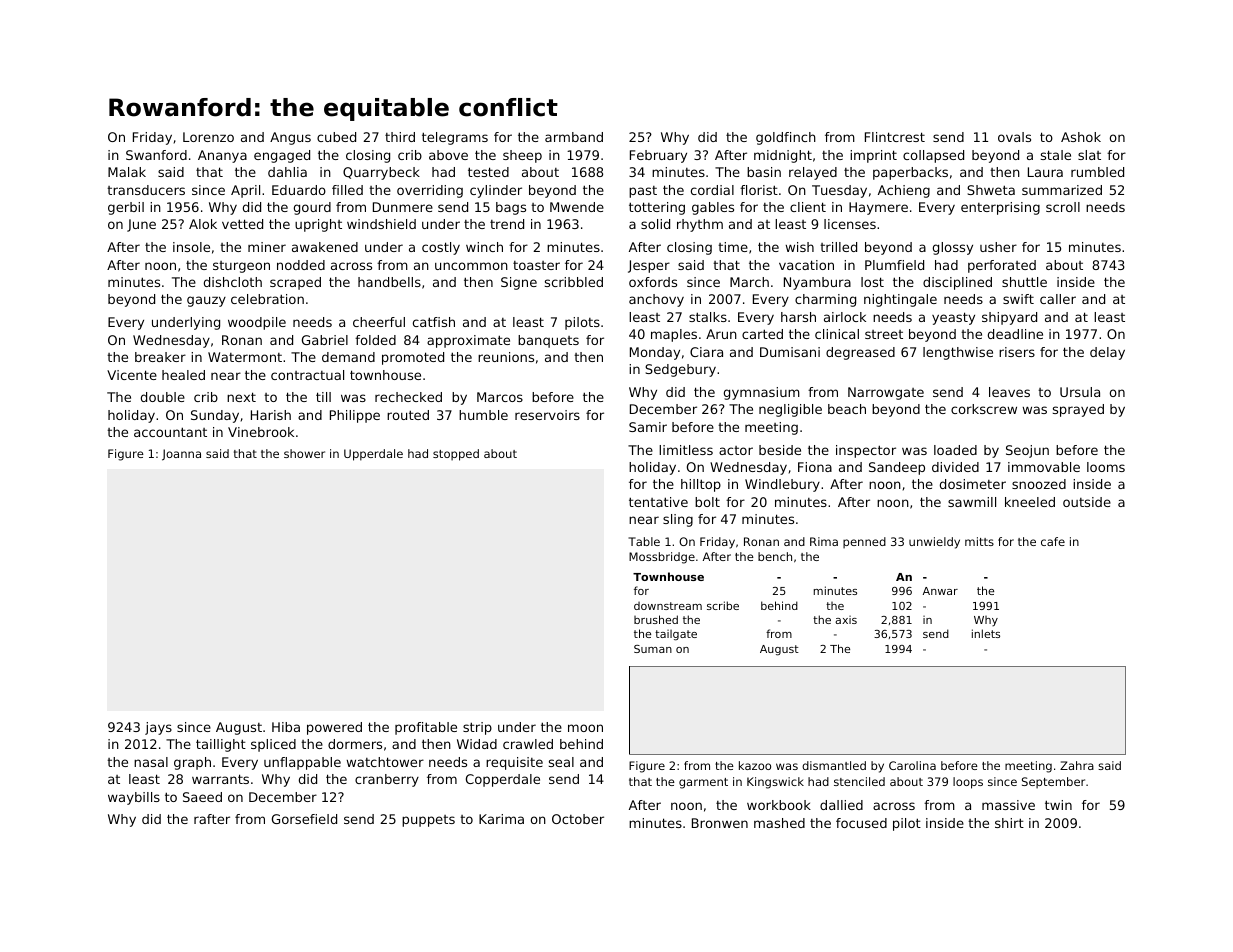 Image resolution: width=1233 pixels, height=952 pixels. I want to click on axis, so click(846, 620).
